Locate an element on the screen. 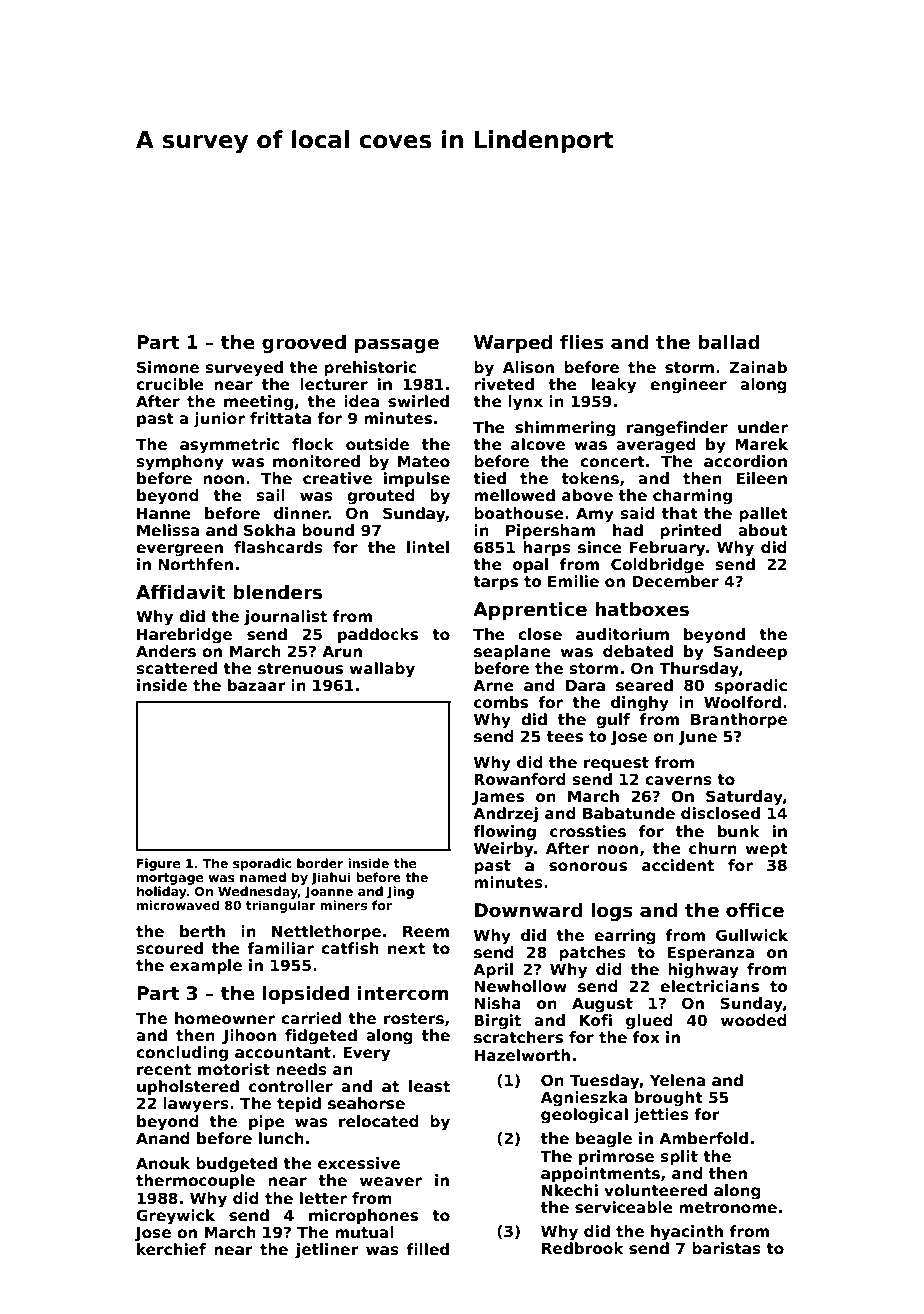 The image size is (924, 1314). wallaby is located at coordinates (382, 670).
